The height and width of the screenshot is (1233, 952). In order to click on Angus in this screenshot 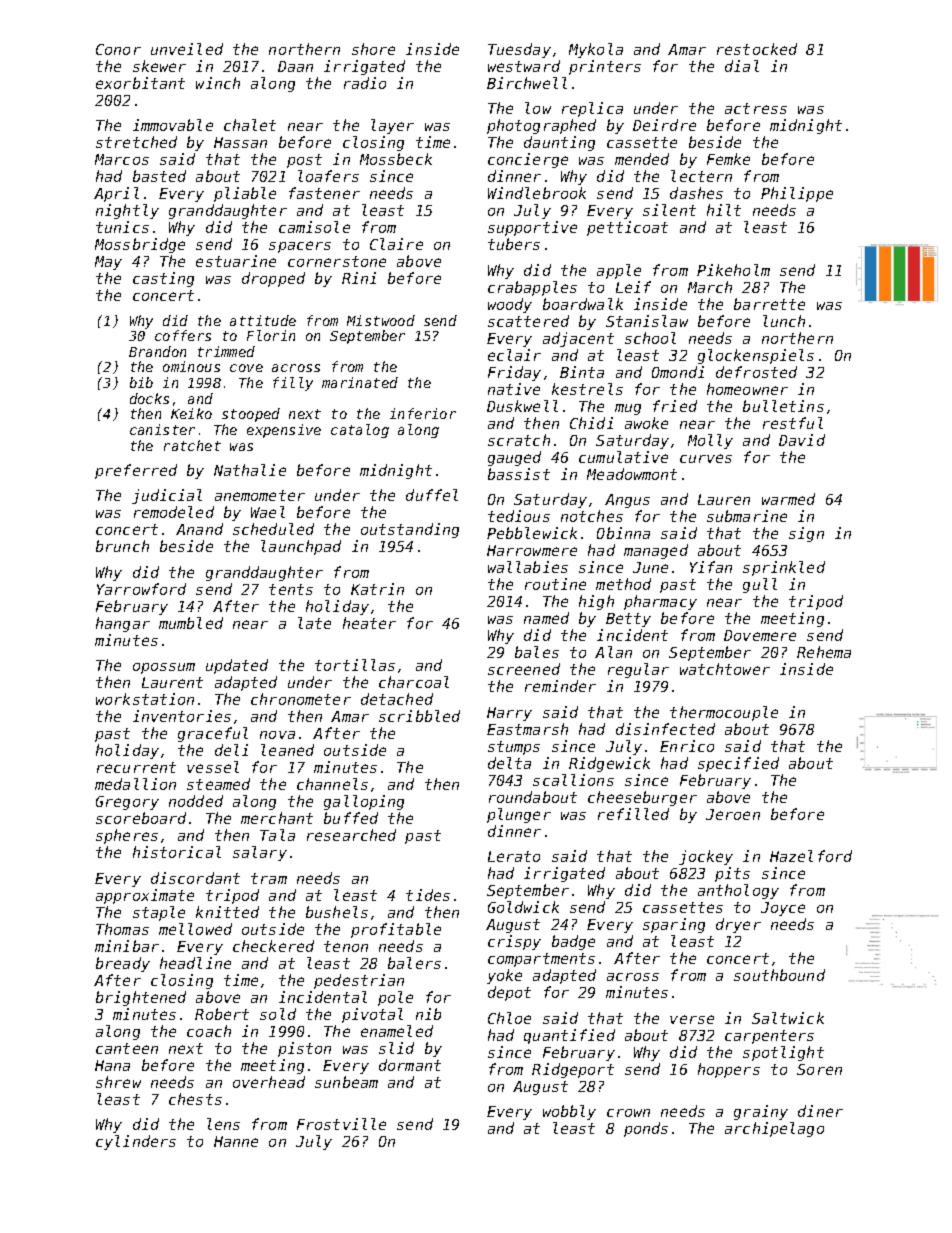, I will do `click(627, 501)`.
